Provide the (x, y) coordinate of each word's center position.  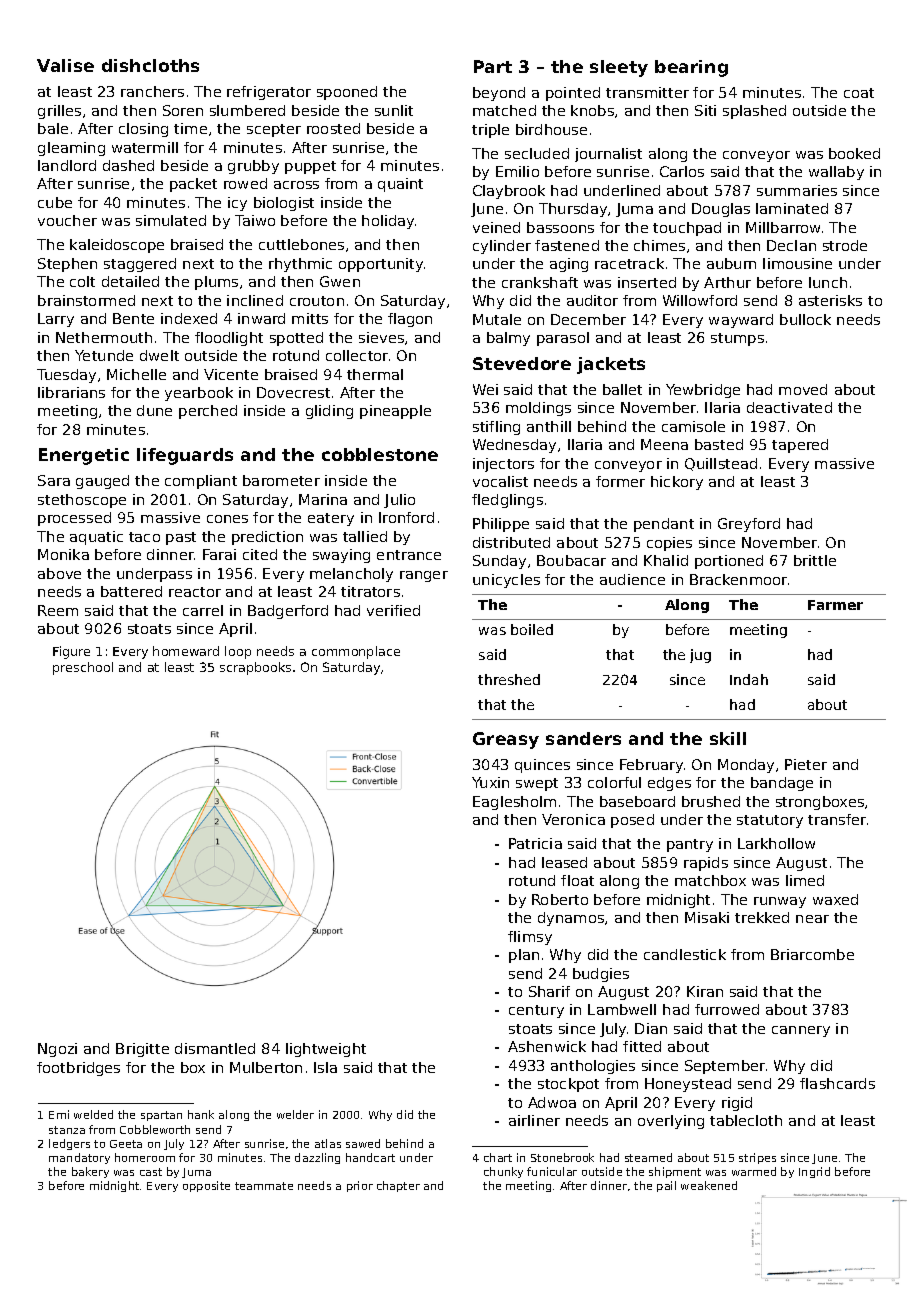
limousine (797, 263)
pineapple (395, 412)
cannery (801, 1031)
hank (201, 1114)
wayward (741, 321)
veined (496, 227)
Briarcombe (812, 954)
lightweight (326, 1050)
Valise (65, 65)
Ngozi (57, 1050)
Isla (325, 1067)
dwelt (159, 355)
